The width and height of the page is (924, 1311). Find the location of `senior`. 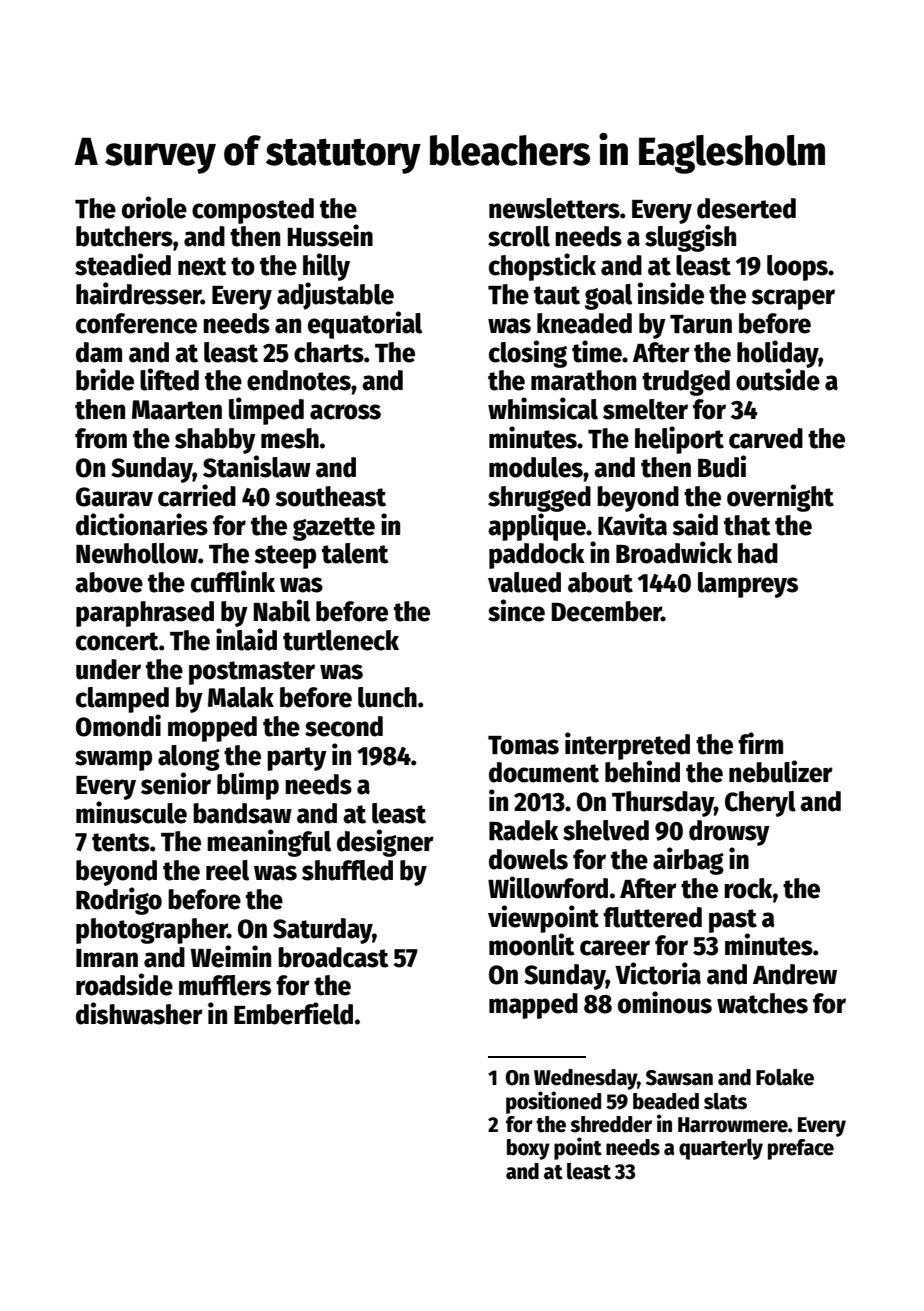

senior is located at coordinates (176, 783).
